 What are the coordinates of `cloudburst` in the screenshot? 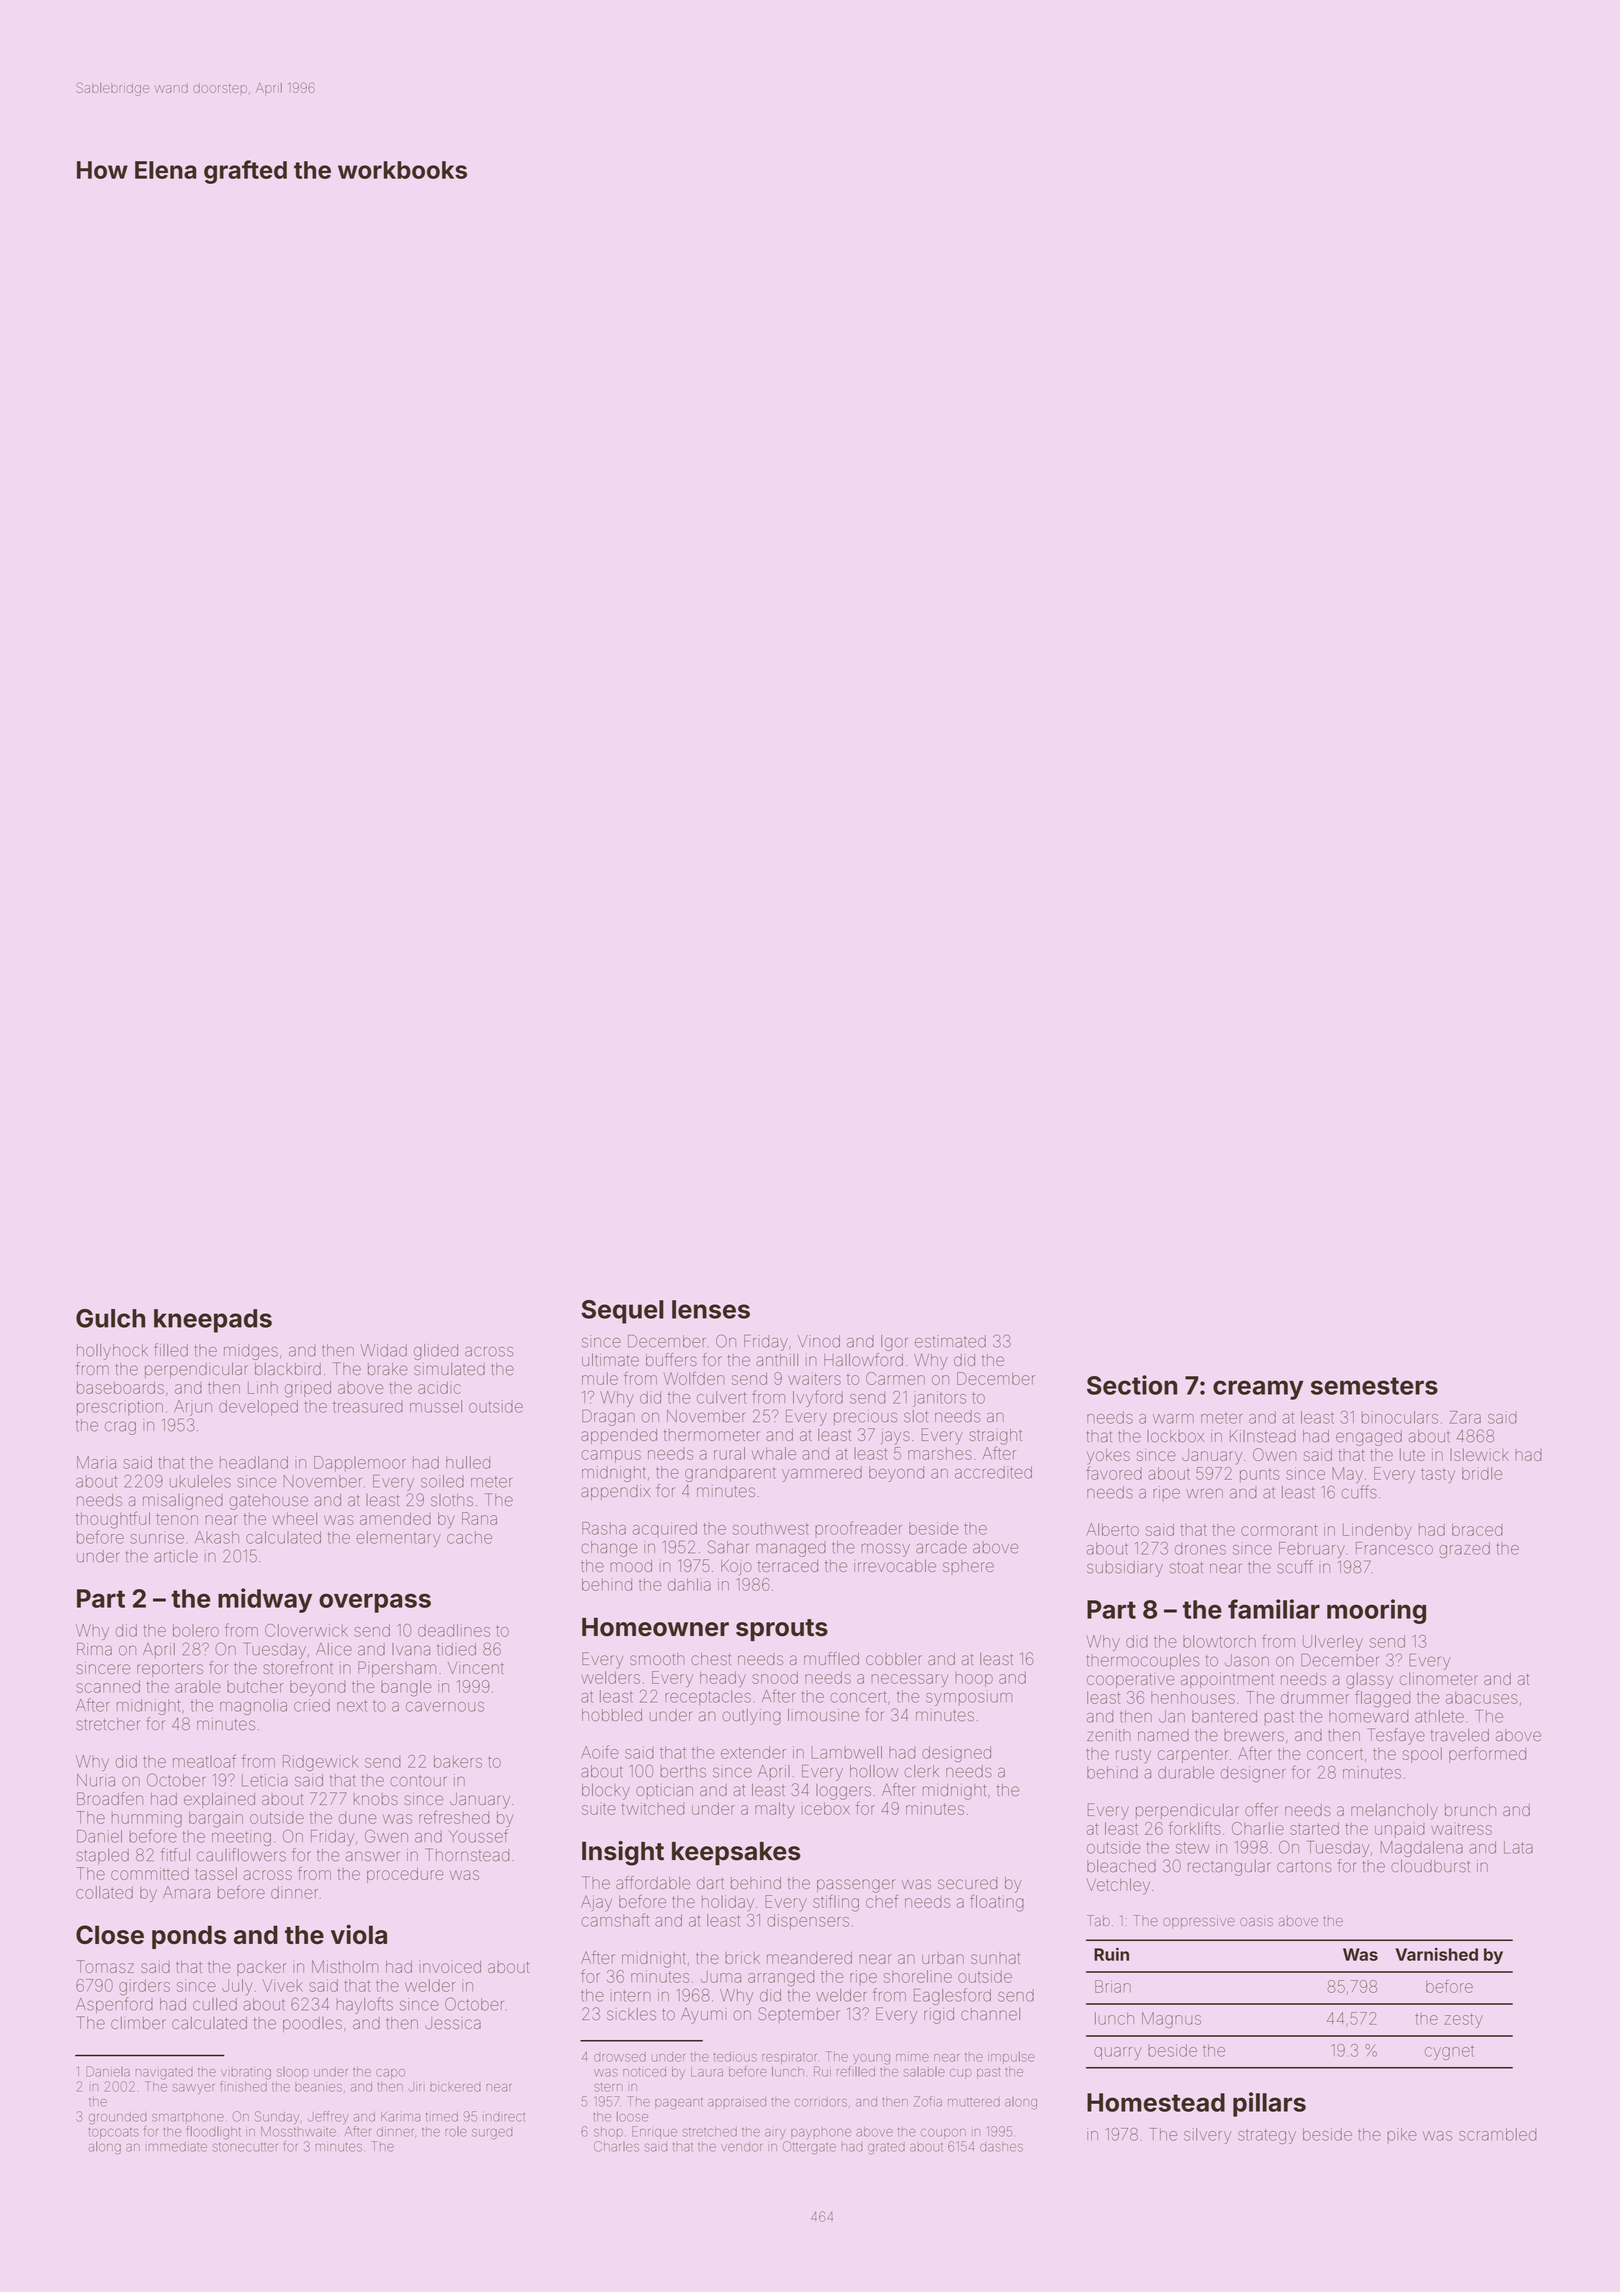 It's located at (1430, 1866).
